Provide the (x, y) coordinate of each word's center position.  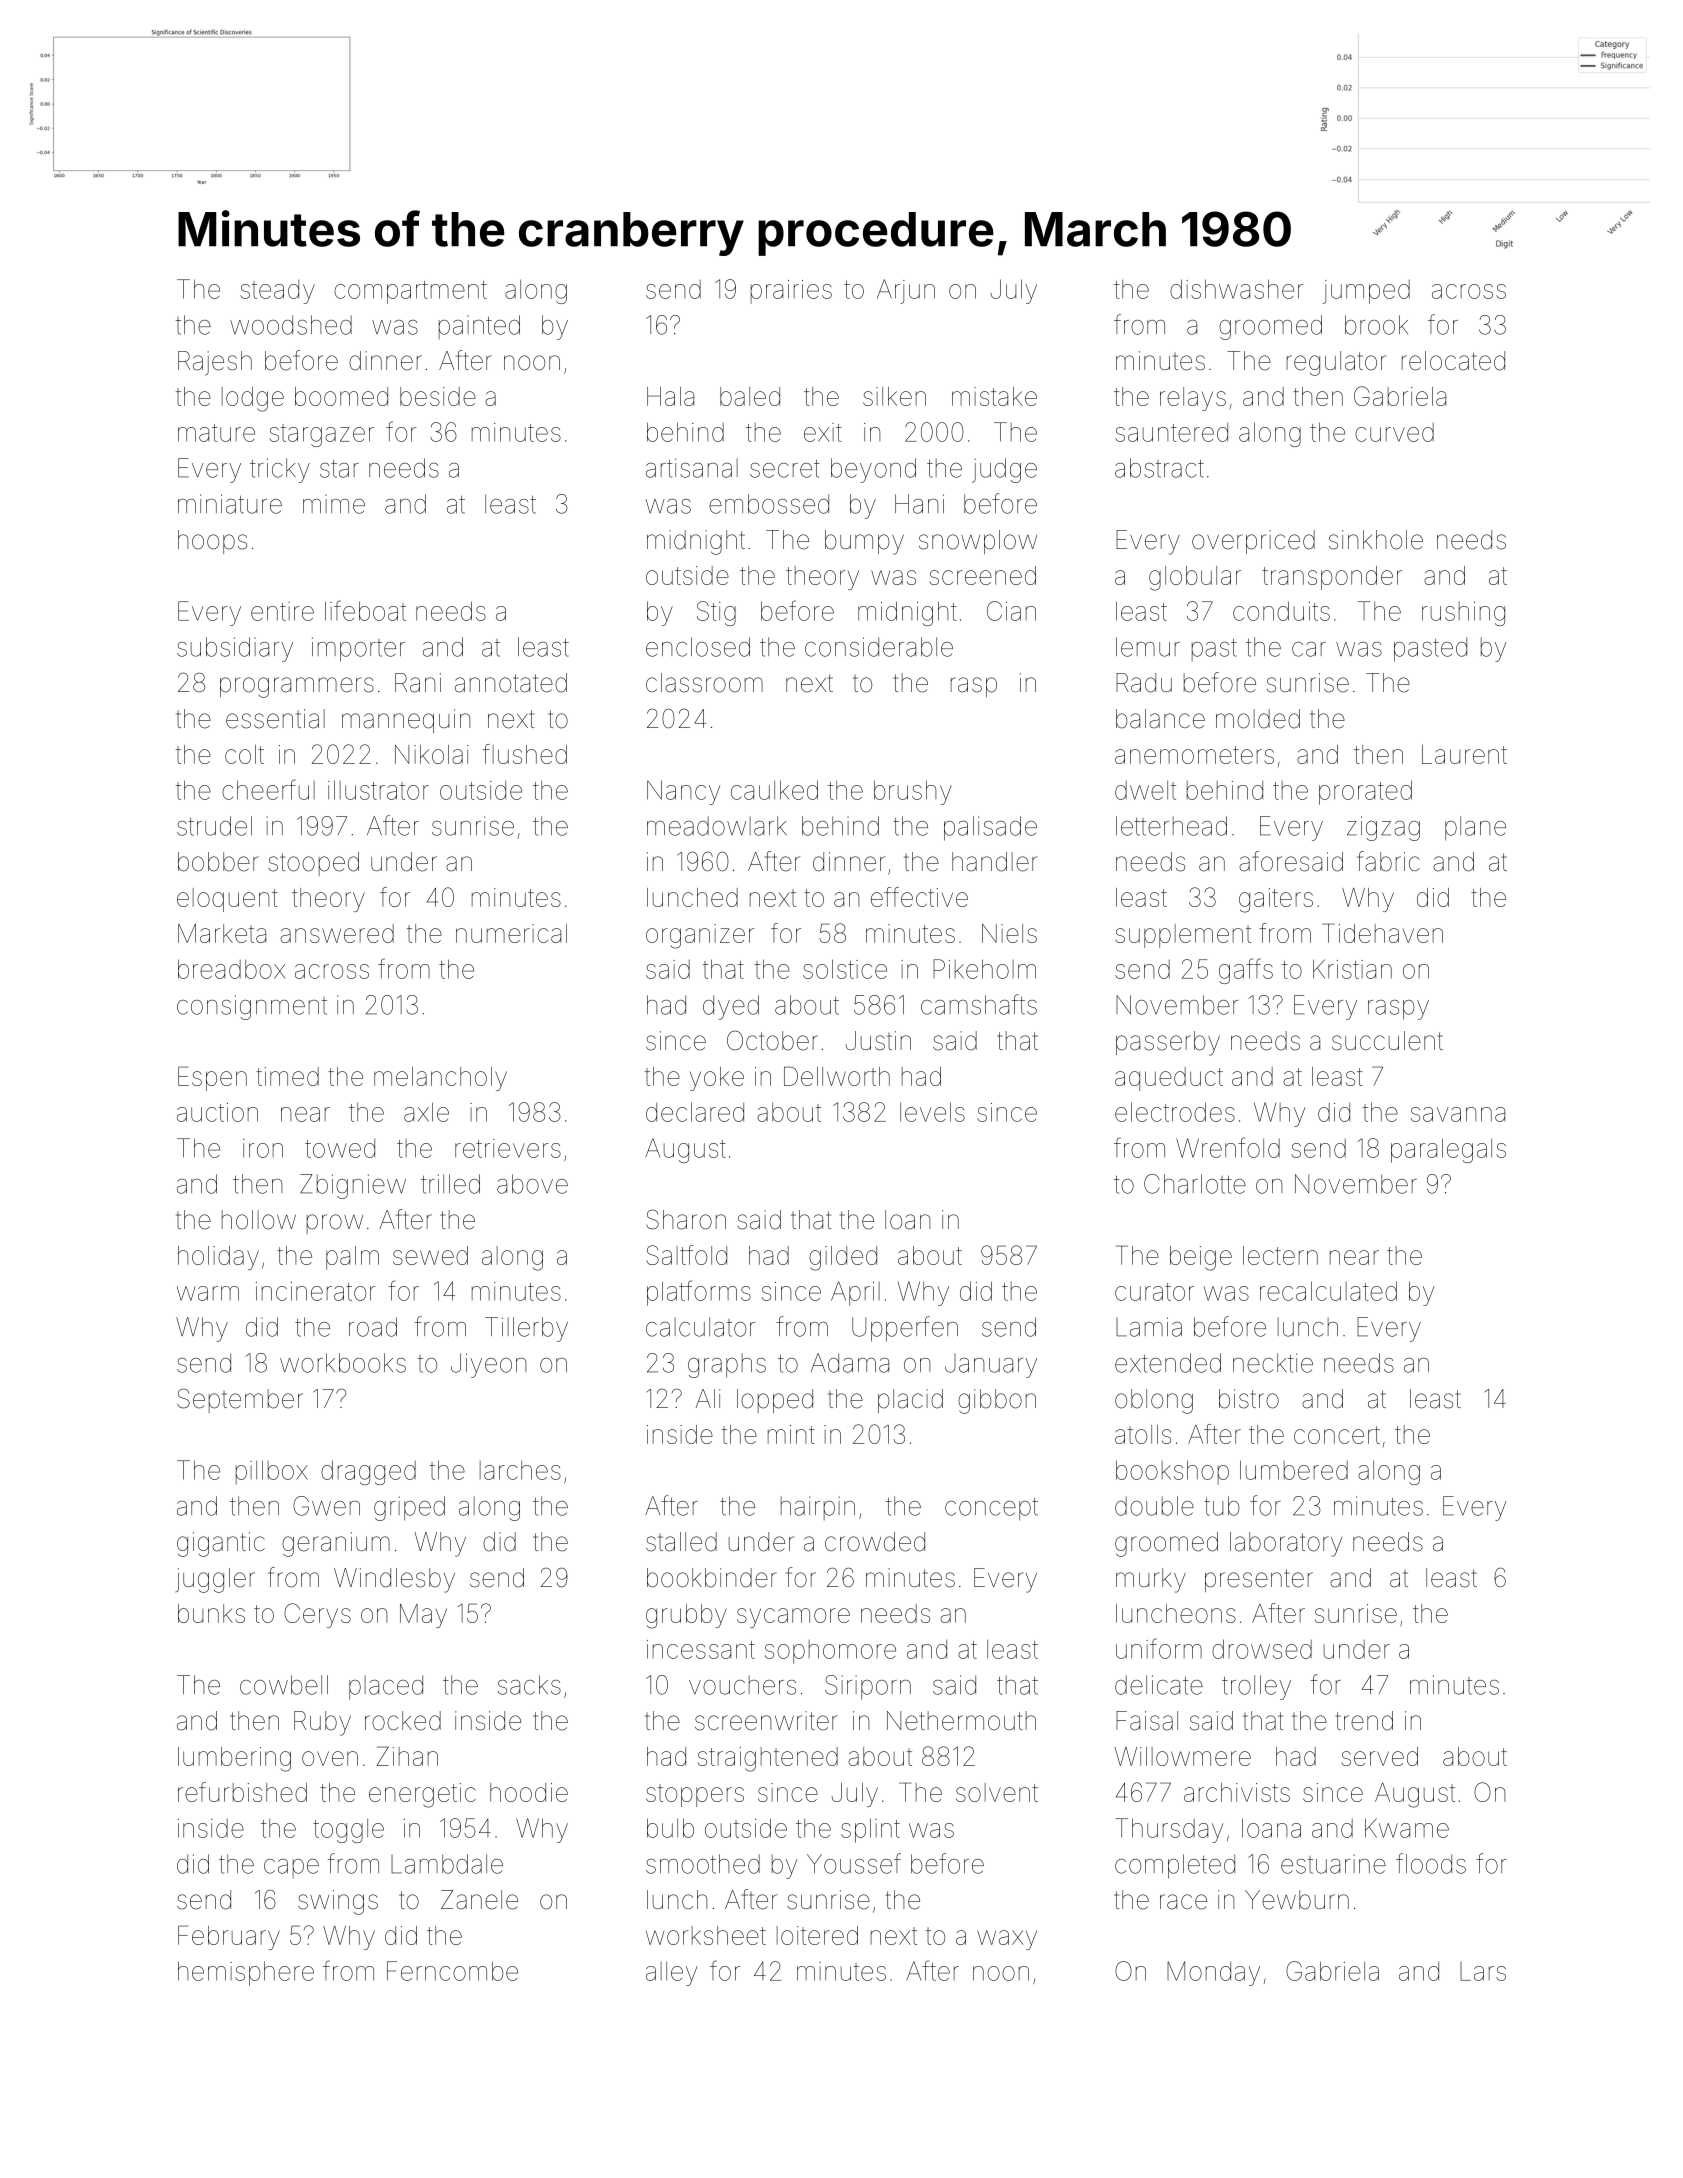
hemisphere (246, 1973)
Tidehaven (1382, 933)
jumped (1366, 292)
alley (671, 1974)
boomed (341, 396)
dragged (368, 1472)
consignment (252, 1007)
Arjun (906, 291)
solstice (845, 969)
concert (1337, 1435)
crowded (875, 1542)
